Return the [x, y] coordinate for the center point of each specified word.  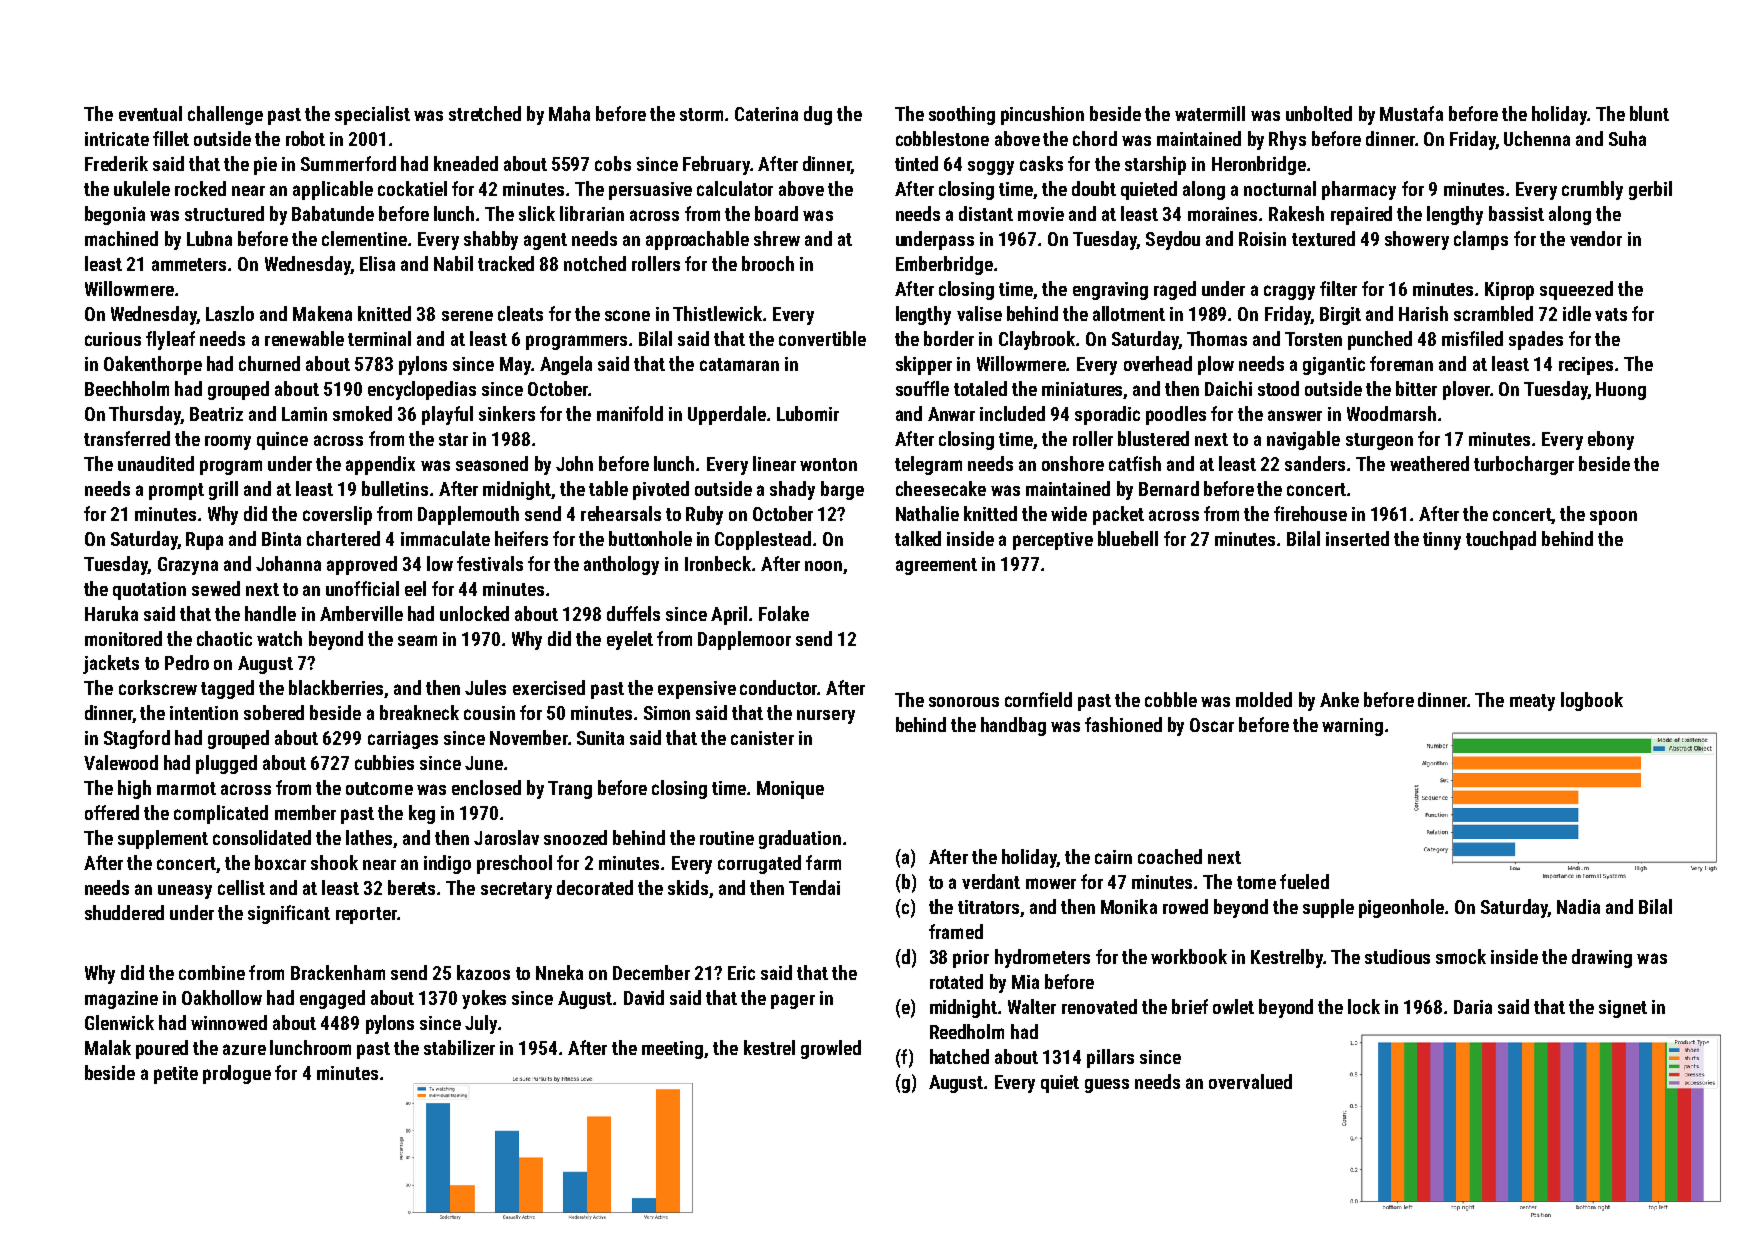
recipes [1586, 366]
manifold [630, 413]
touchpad [1501, 540]
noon [823, 566]
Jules [485, 687]
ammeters [189, 264]
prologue [237, 1074]
